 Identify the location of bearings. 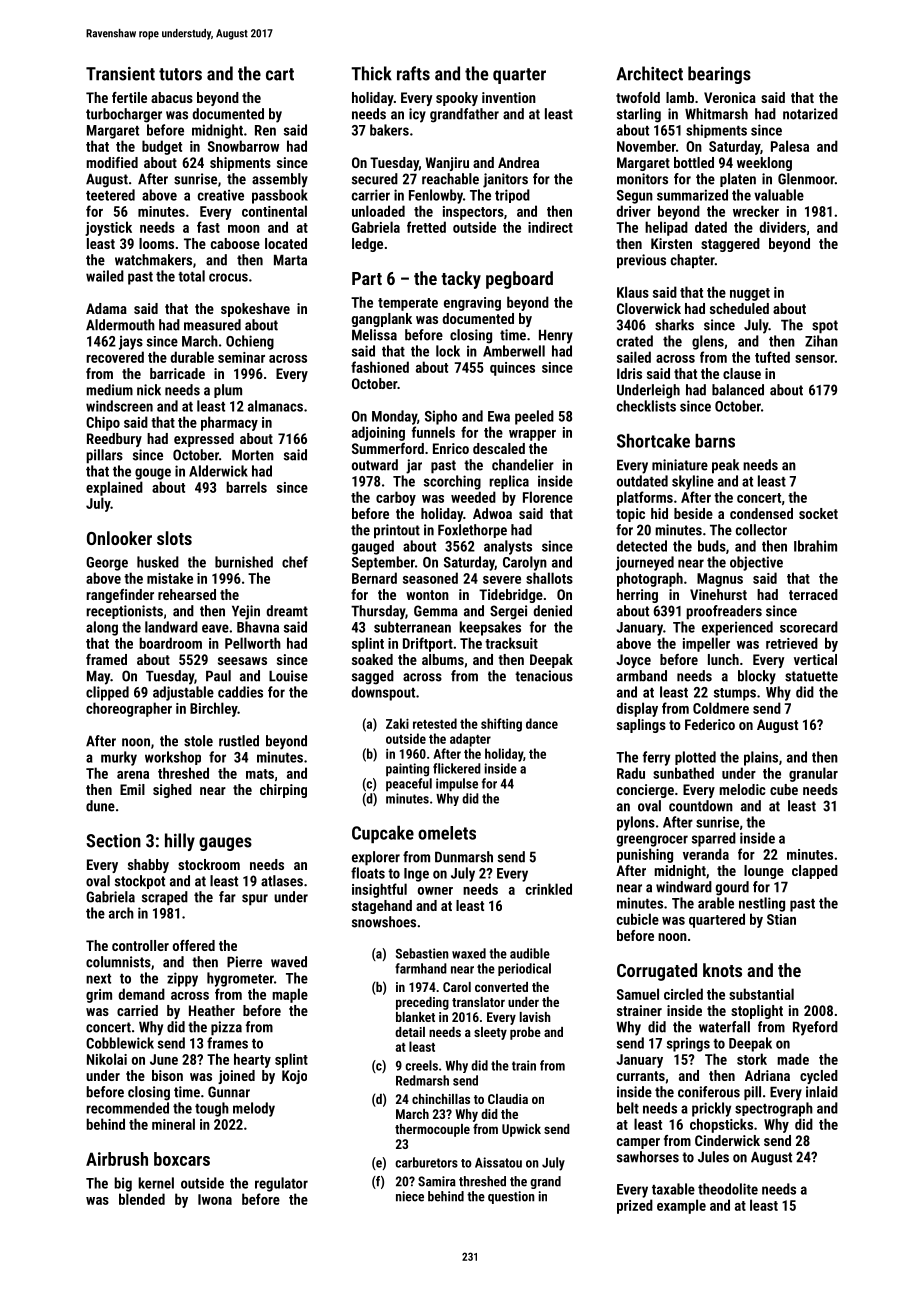
(719, 75).
